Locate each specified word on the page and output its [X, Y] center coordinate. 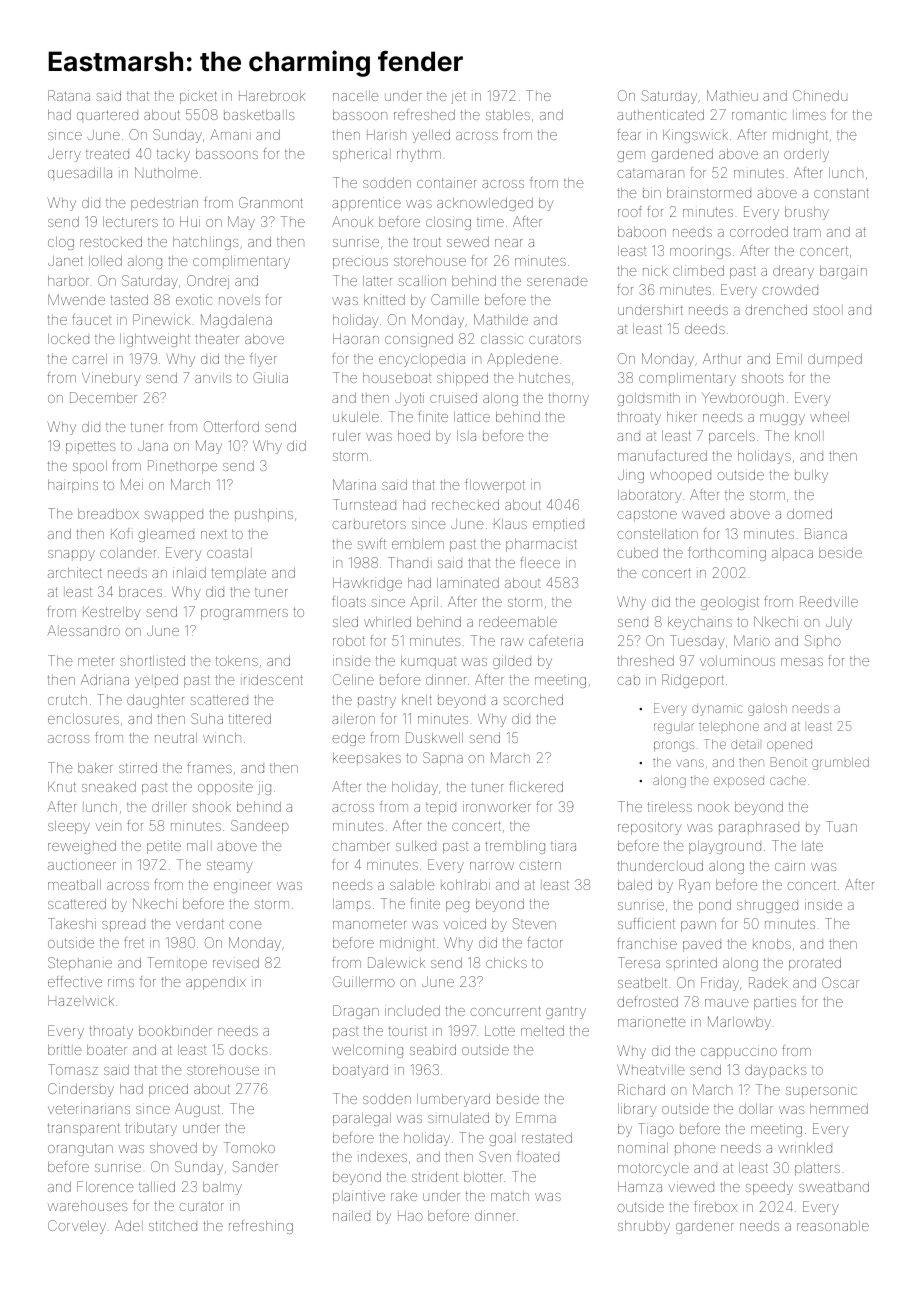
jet [458, 97]
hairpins [73, 486]
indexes [382, 1156]
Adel [129, 1225]
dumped [835, 360]
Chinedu [820, 95]
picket [198, 97]
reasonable [833, 1226]
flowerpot [495, 486]
